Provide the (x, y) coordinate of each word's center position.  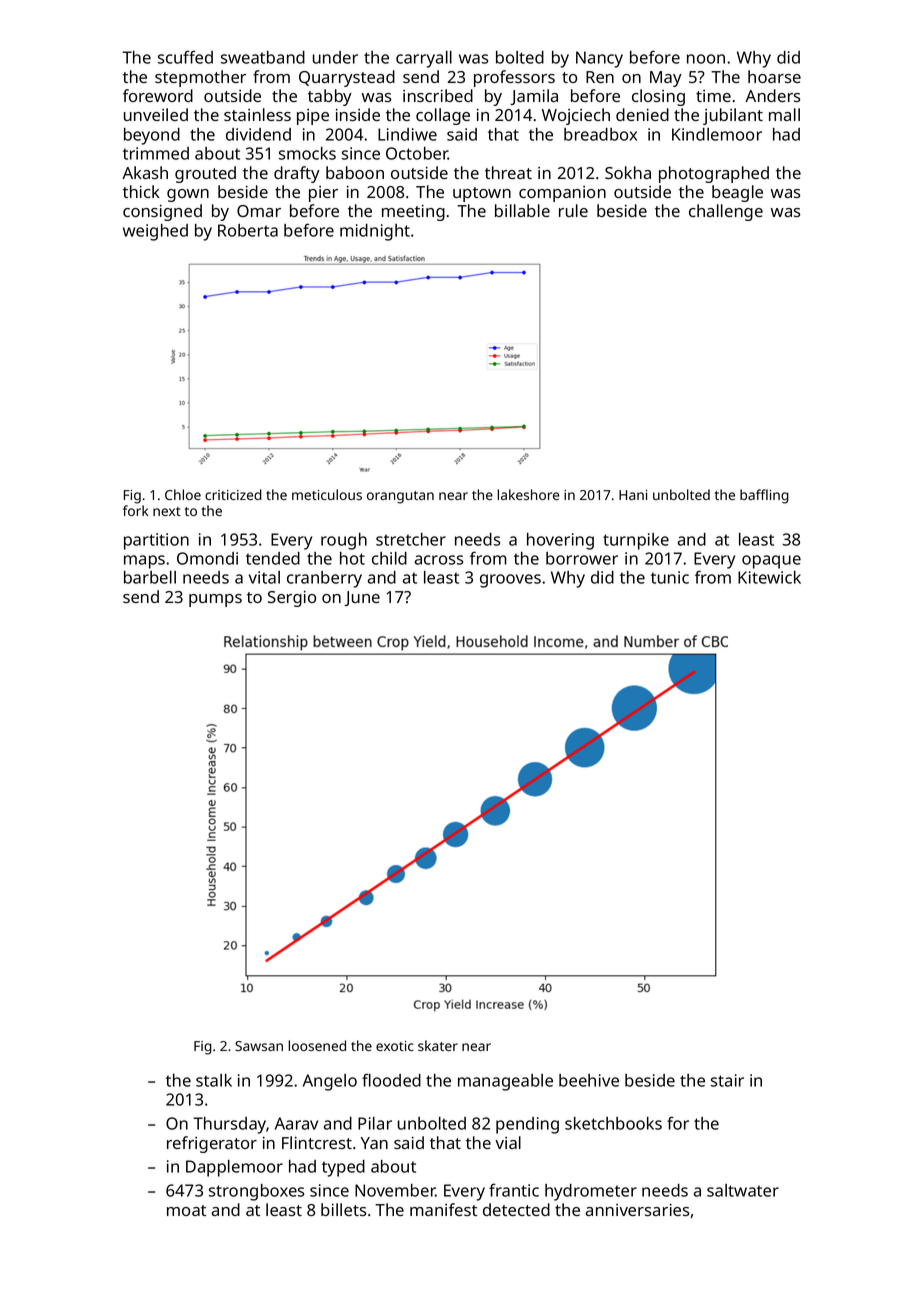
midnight (375, 232)
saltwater (743, 1190)
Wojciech (576, 116)
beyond (152, 136)
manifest (443, 1209)
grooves (510, 581)
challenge (726, 212)
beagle (737, 193)
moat (186, 1210)
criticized (233, 494)
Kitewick (769, 577)
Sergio (292, 599)
